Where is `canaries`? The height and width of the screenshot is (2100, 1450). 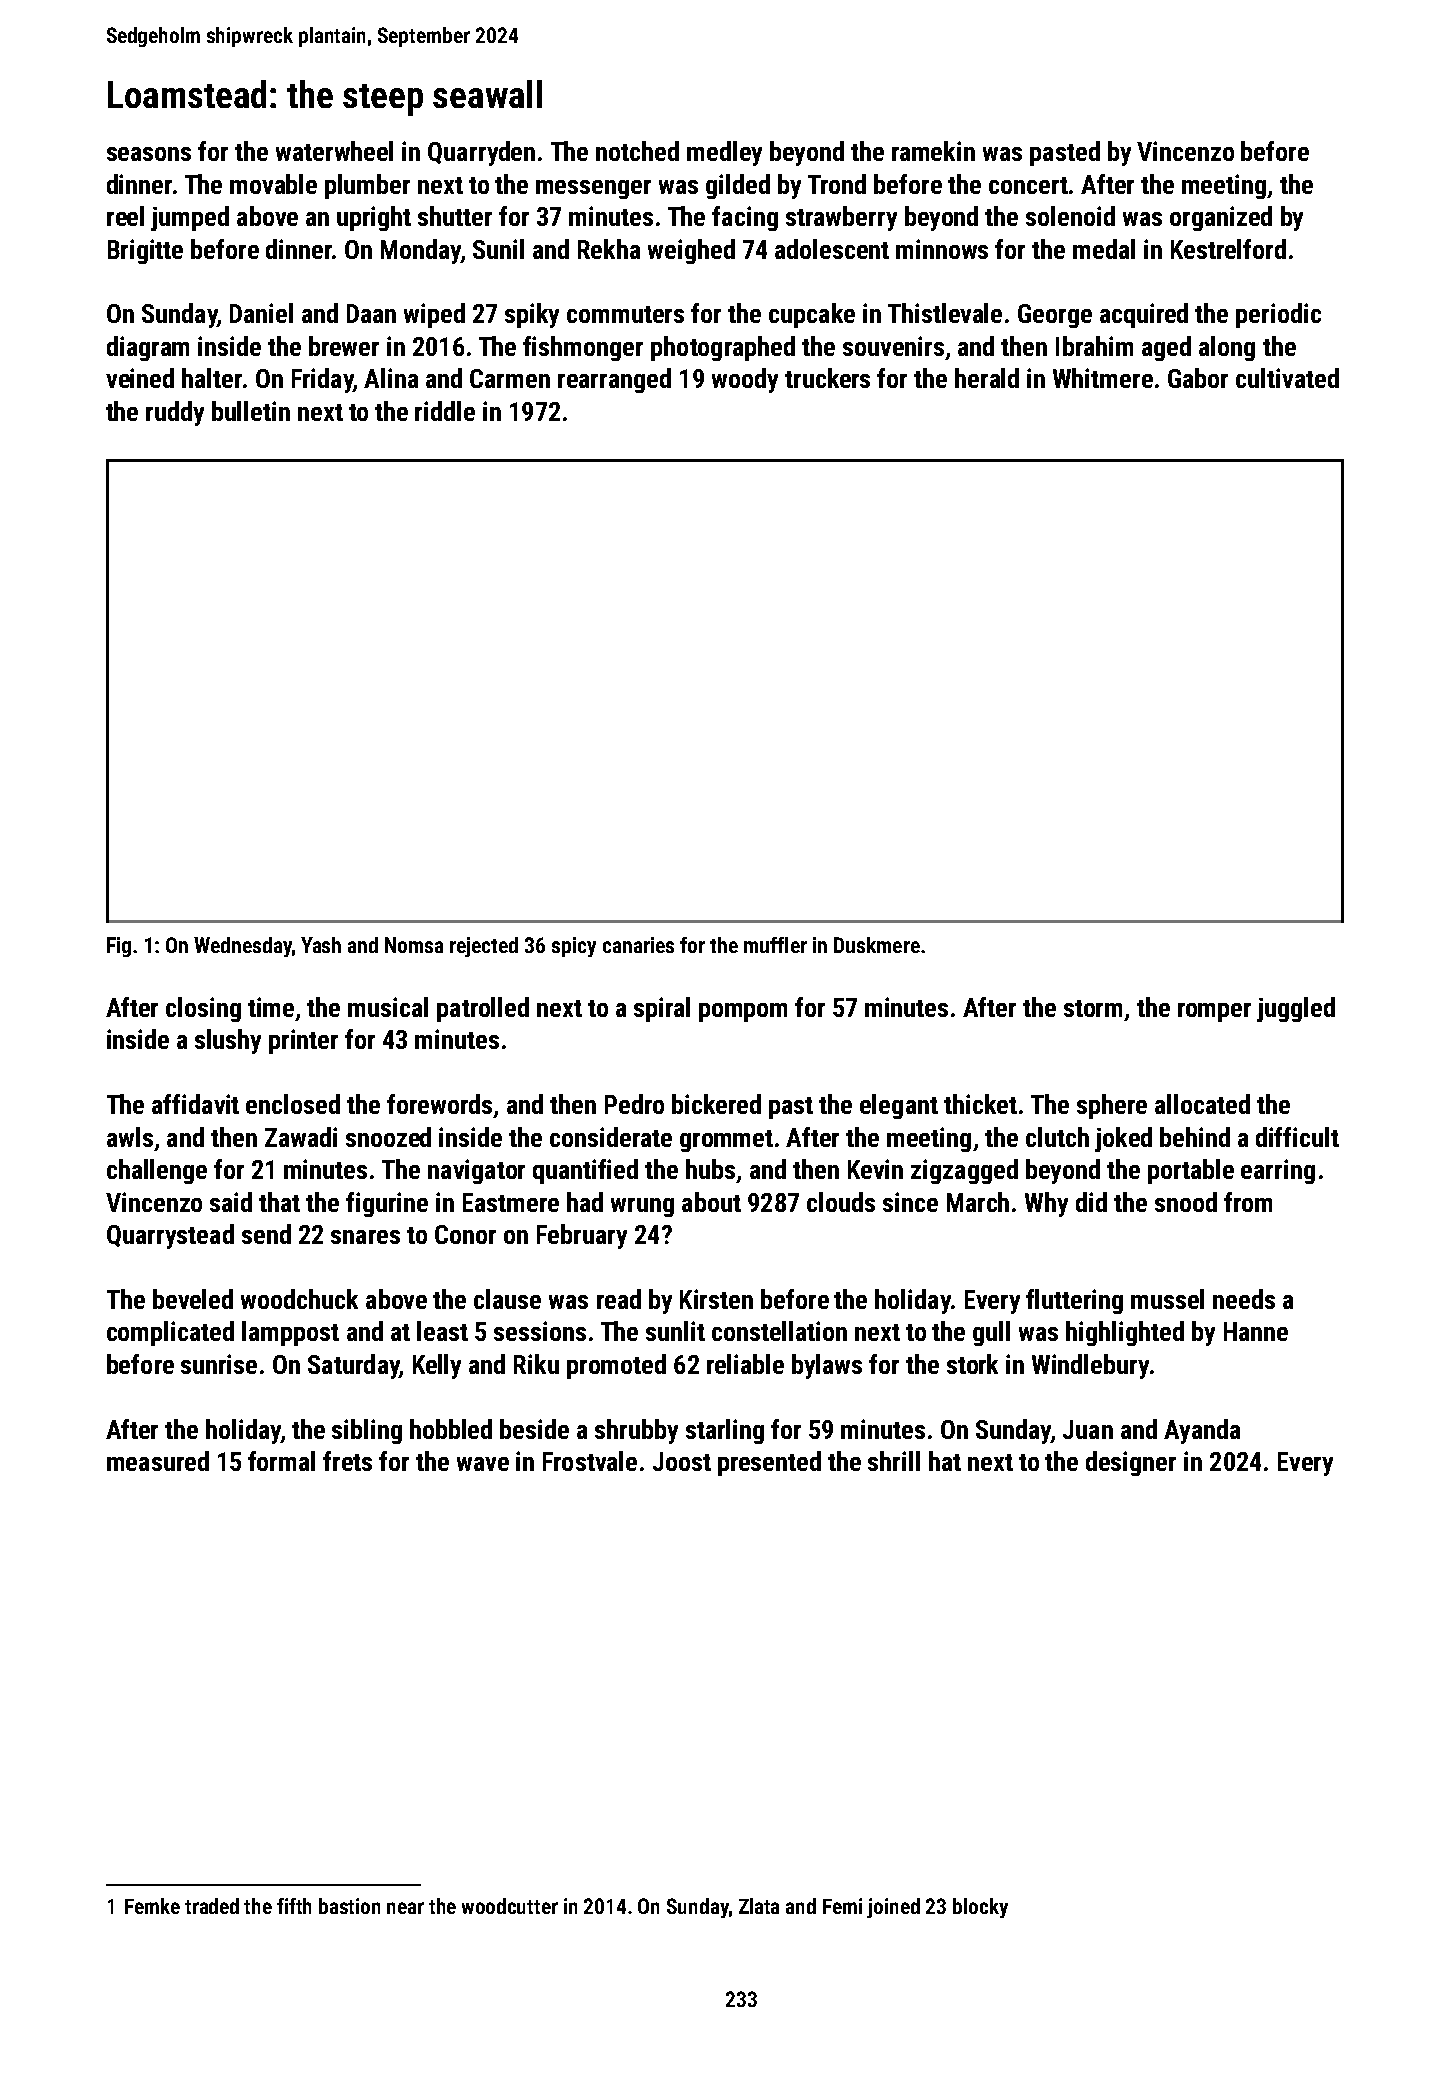 canaries is located at coordinates (638, 945).
